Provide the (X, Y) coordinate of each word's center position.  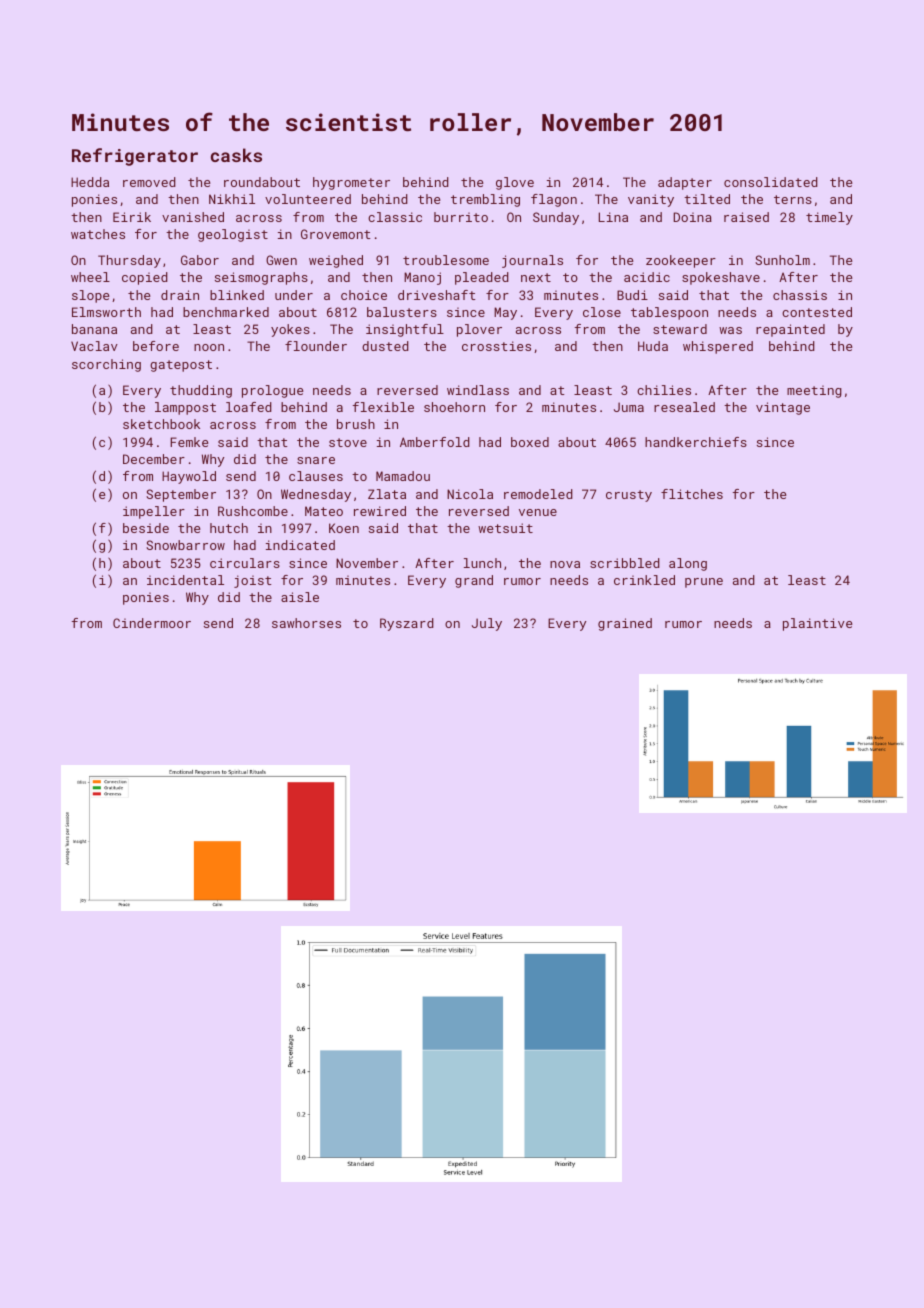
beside (146, 528)
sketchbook (161, 424)
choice (364, 295)
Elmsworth (106, 312)
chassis (800, 295)
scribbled (625, 563)
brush (356, 424)
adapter (685, 183)
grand (474, 581)
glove (515, 183)
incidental (185, 580)
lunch (482, 563)
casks (236, 155)
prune (704, 583)
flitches (692, 494)
